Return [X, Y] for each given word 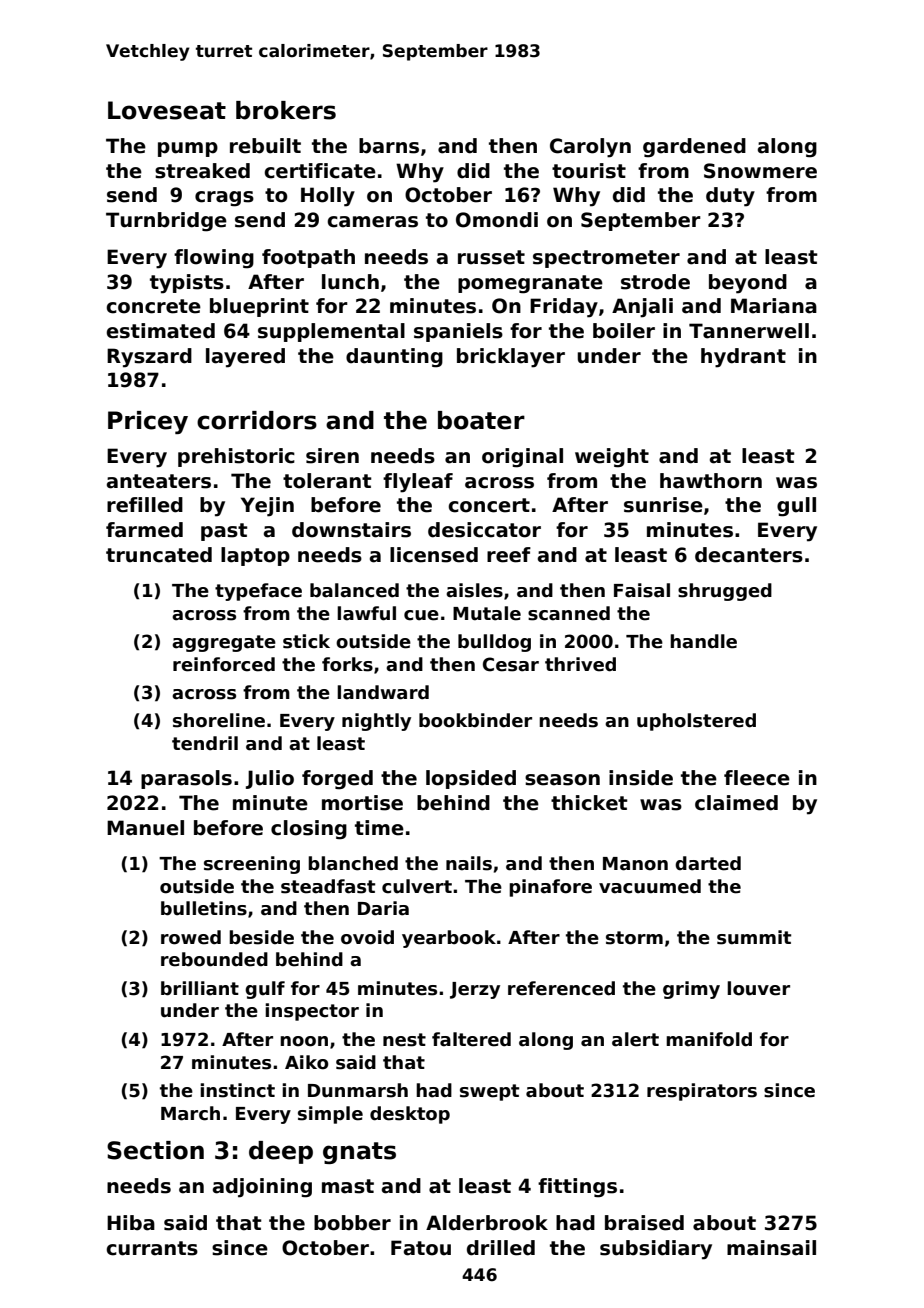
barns [389, 146]
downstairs [351, 530]
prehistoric [236, 457]
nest [404, 1040]
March [190, 1113]
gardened [694, 148]
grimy [691, 990]
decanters [749, 555]
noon [304, 1041]
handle [703, 641]
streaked [202, 171]
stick [306, 641]
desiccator [484, 530]
